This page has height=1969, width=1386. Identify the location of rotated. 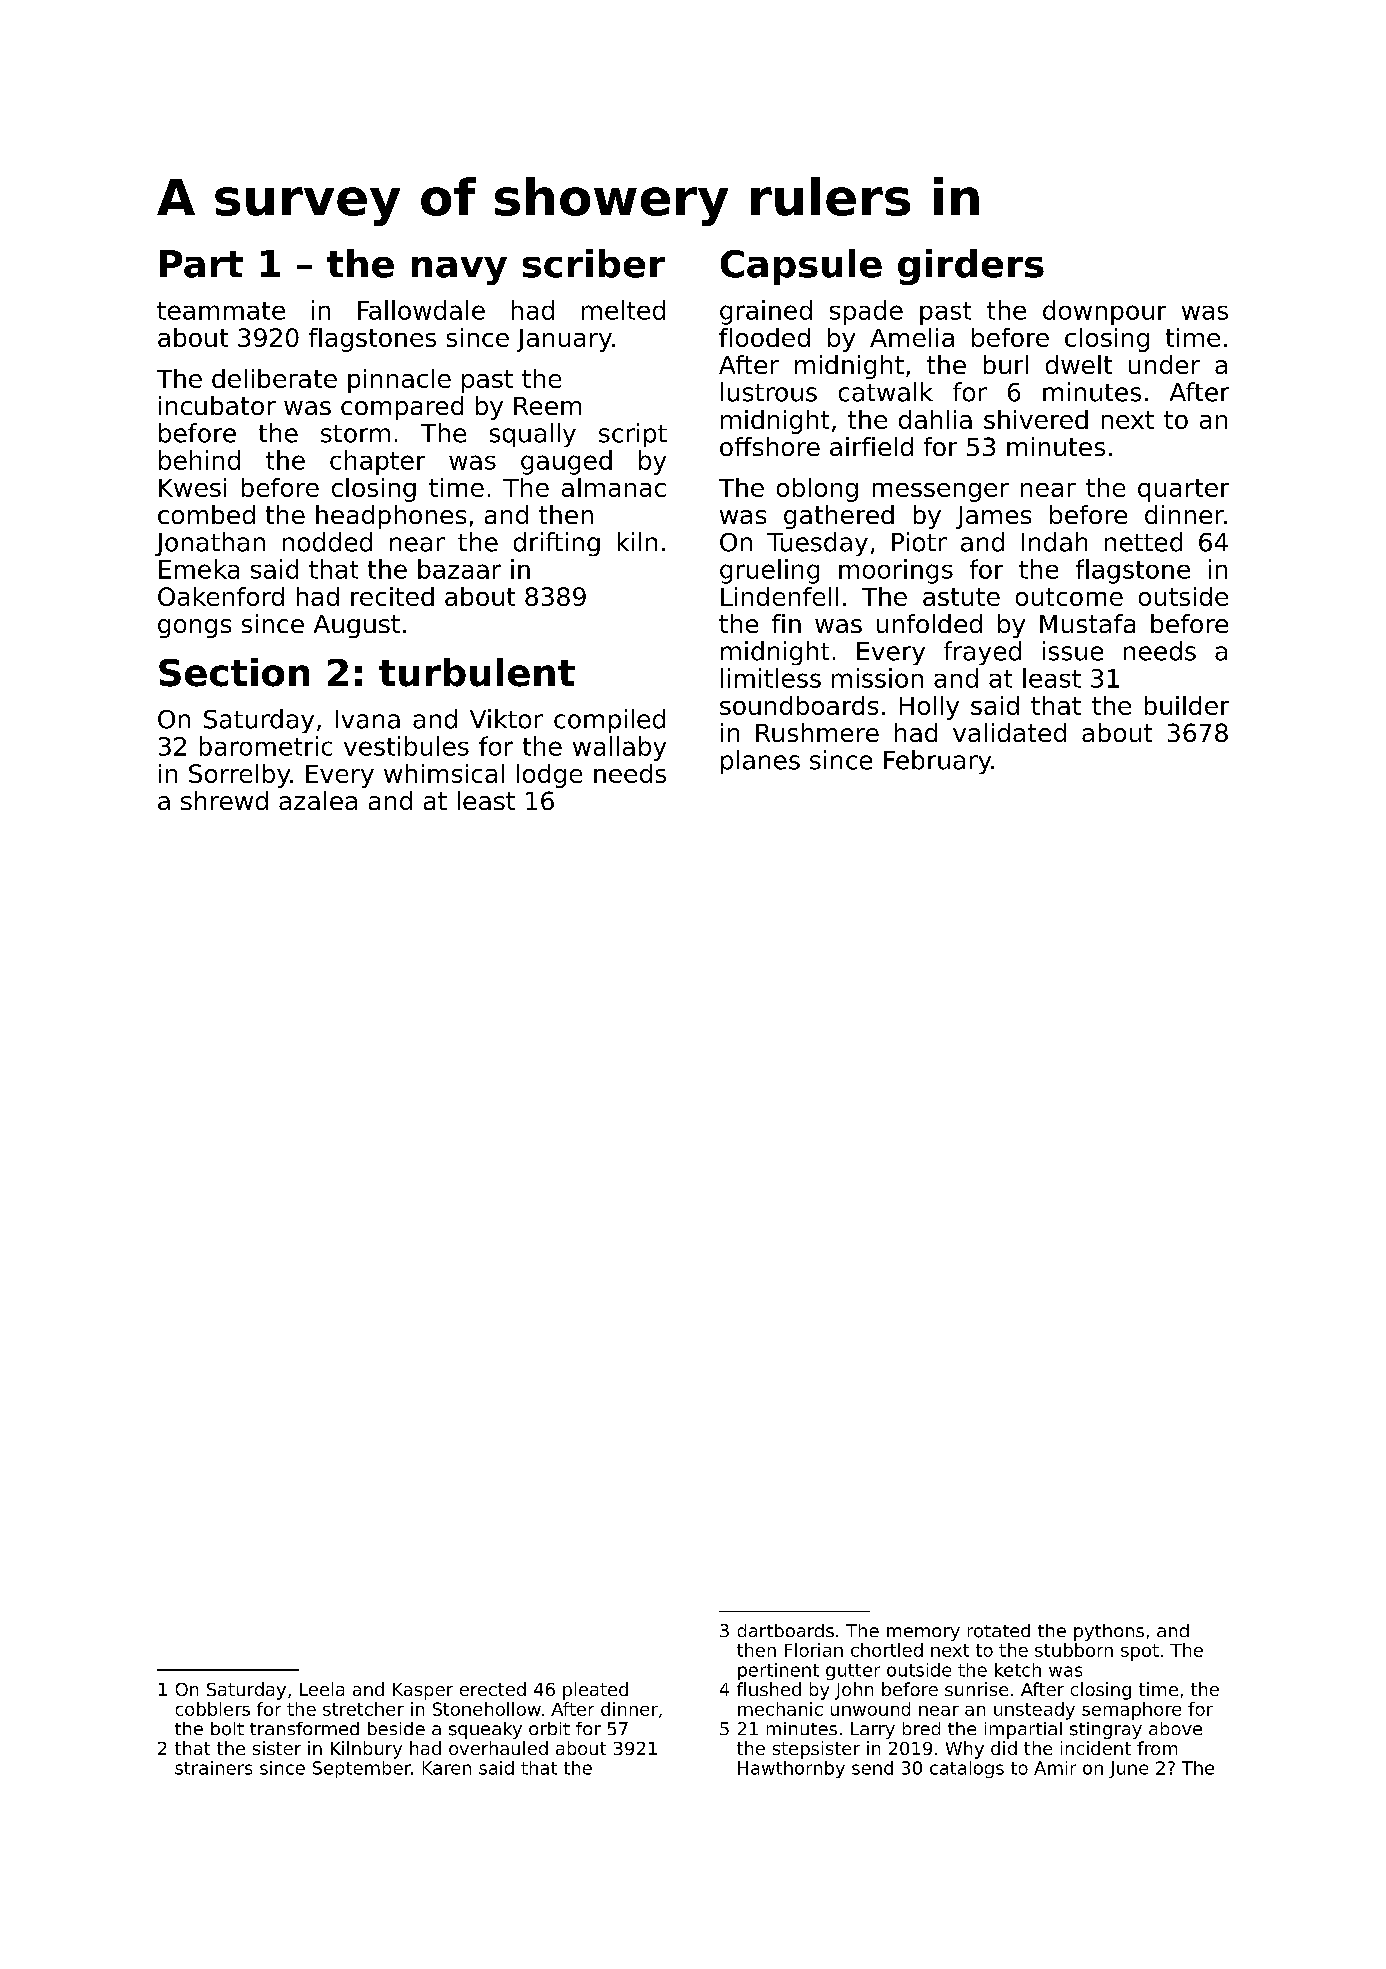
(999, 1631).
